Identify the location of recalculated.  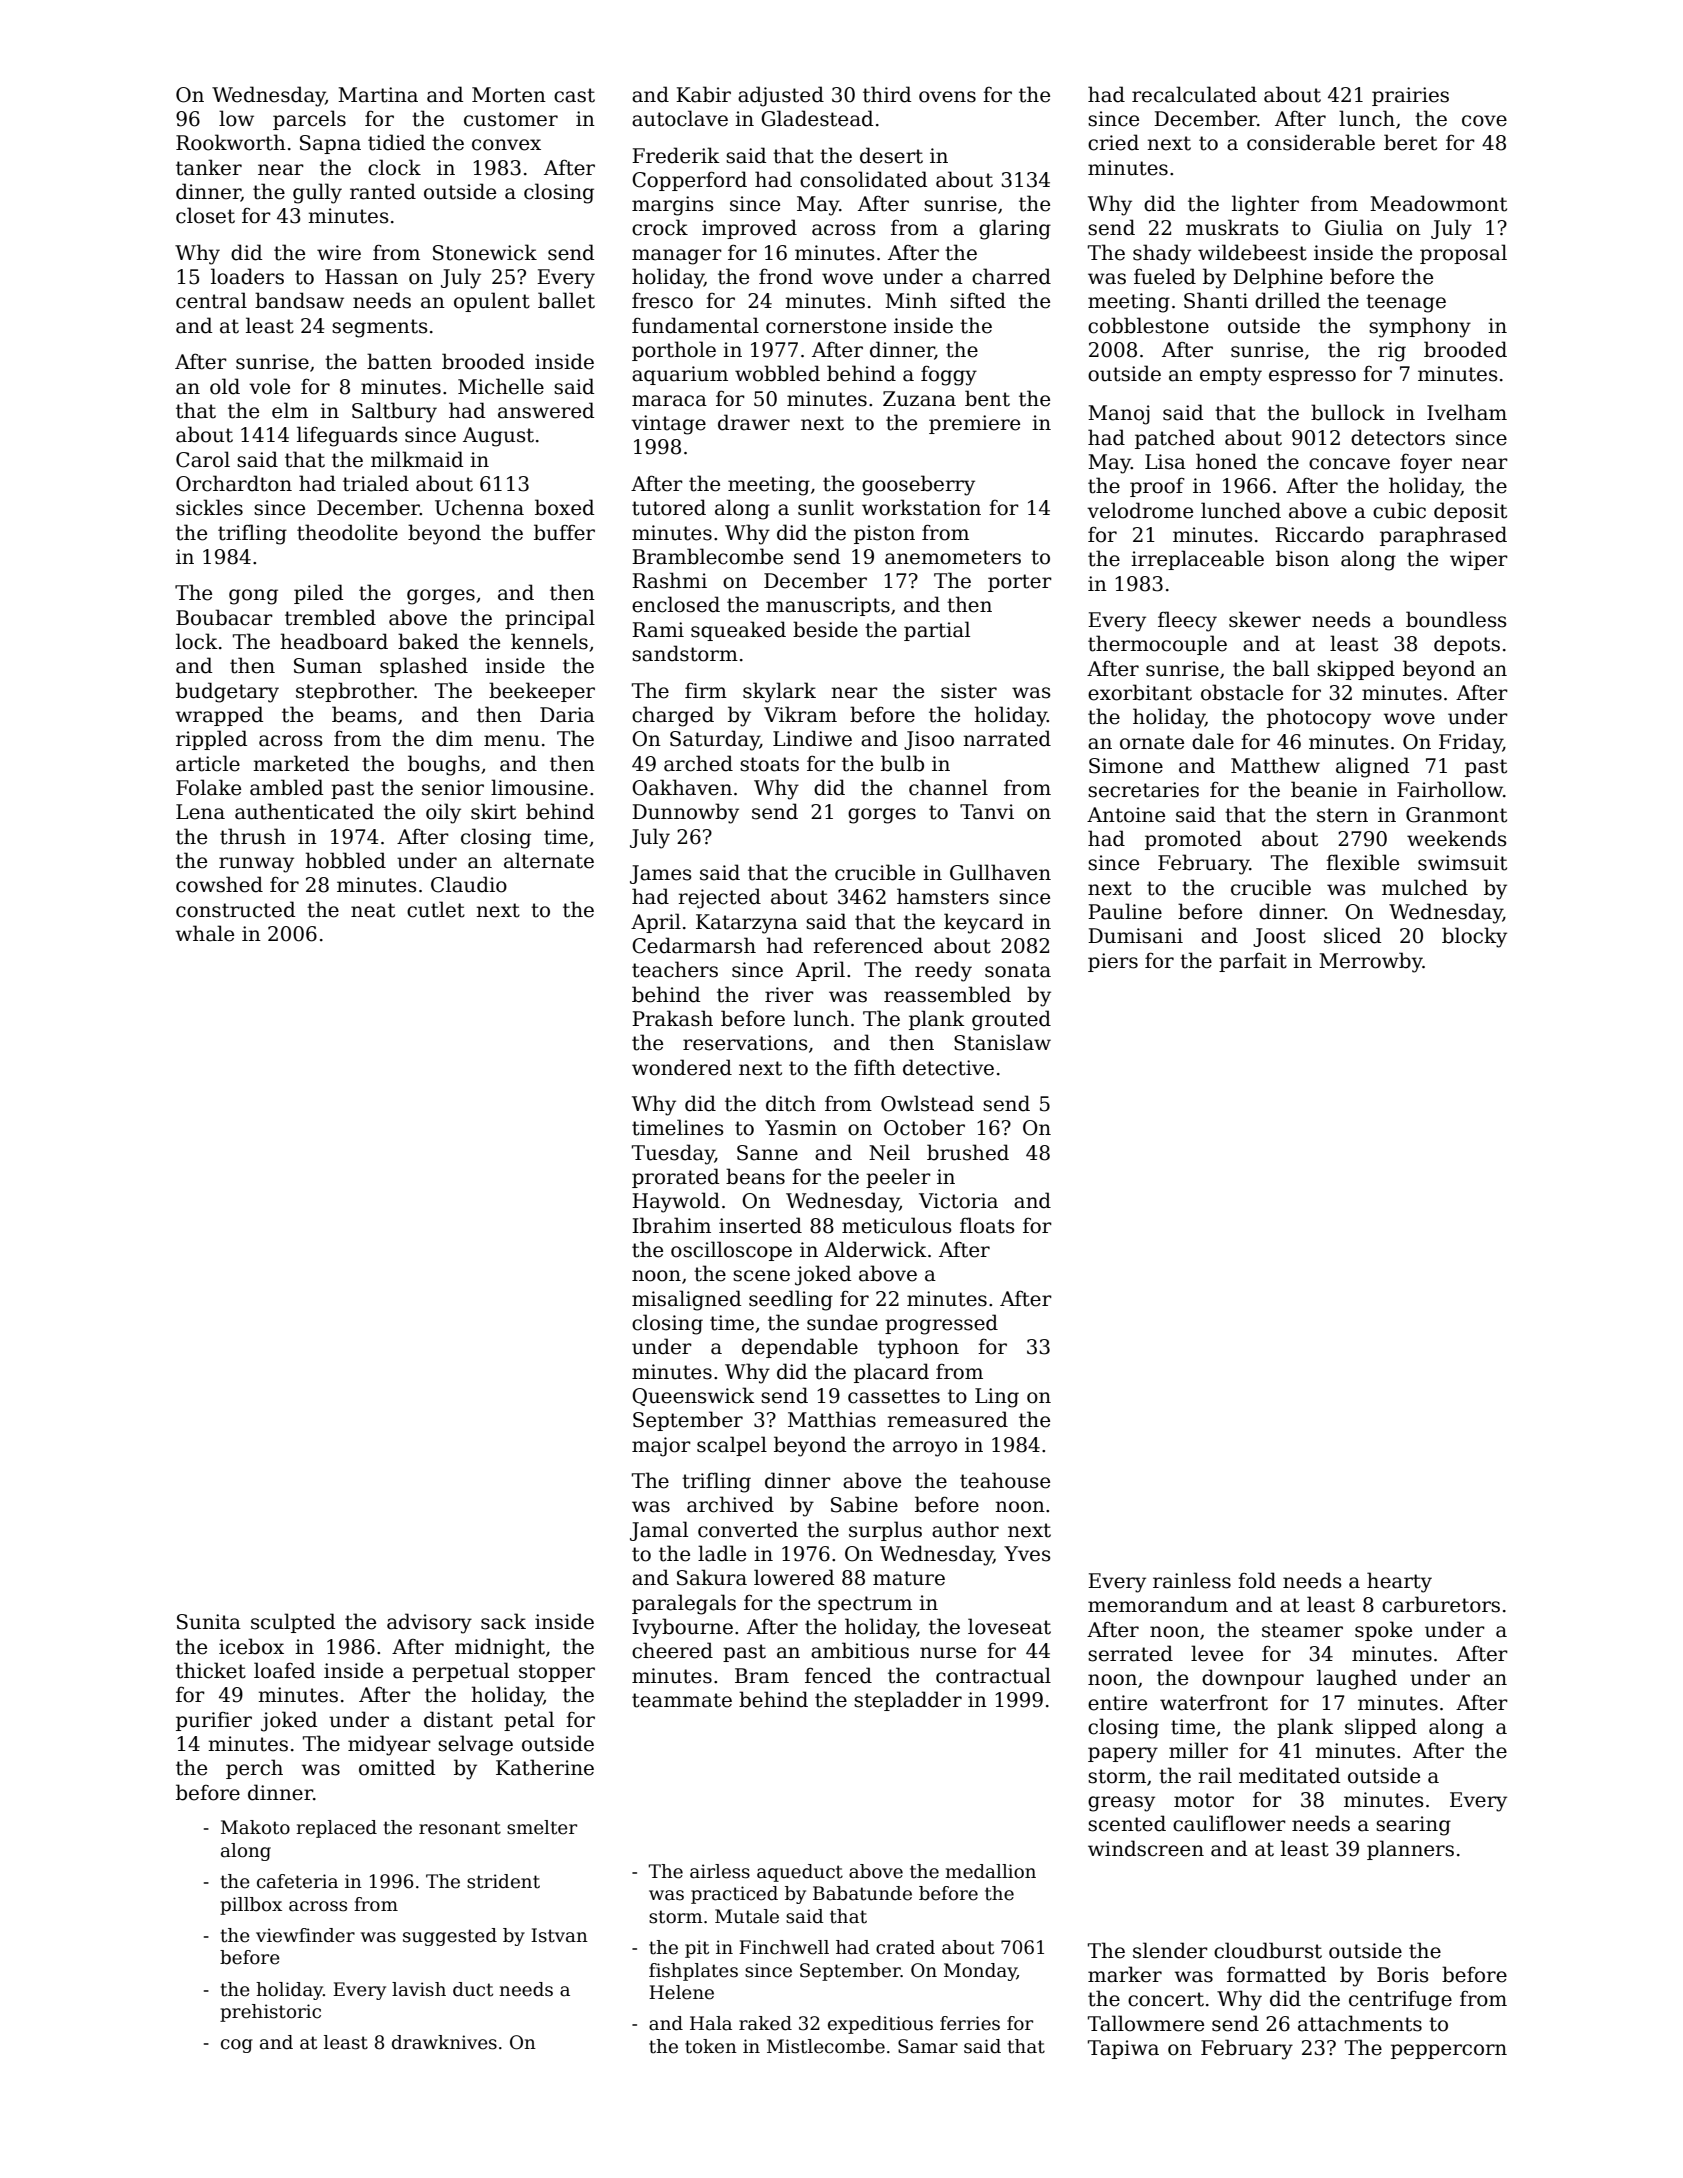
(1194, 94).
